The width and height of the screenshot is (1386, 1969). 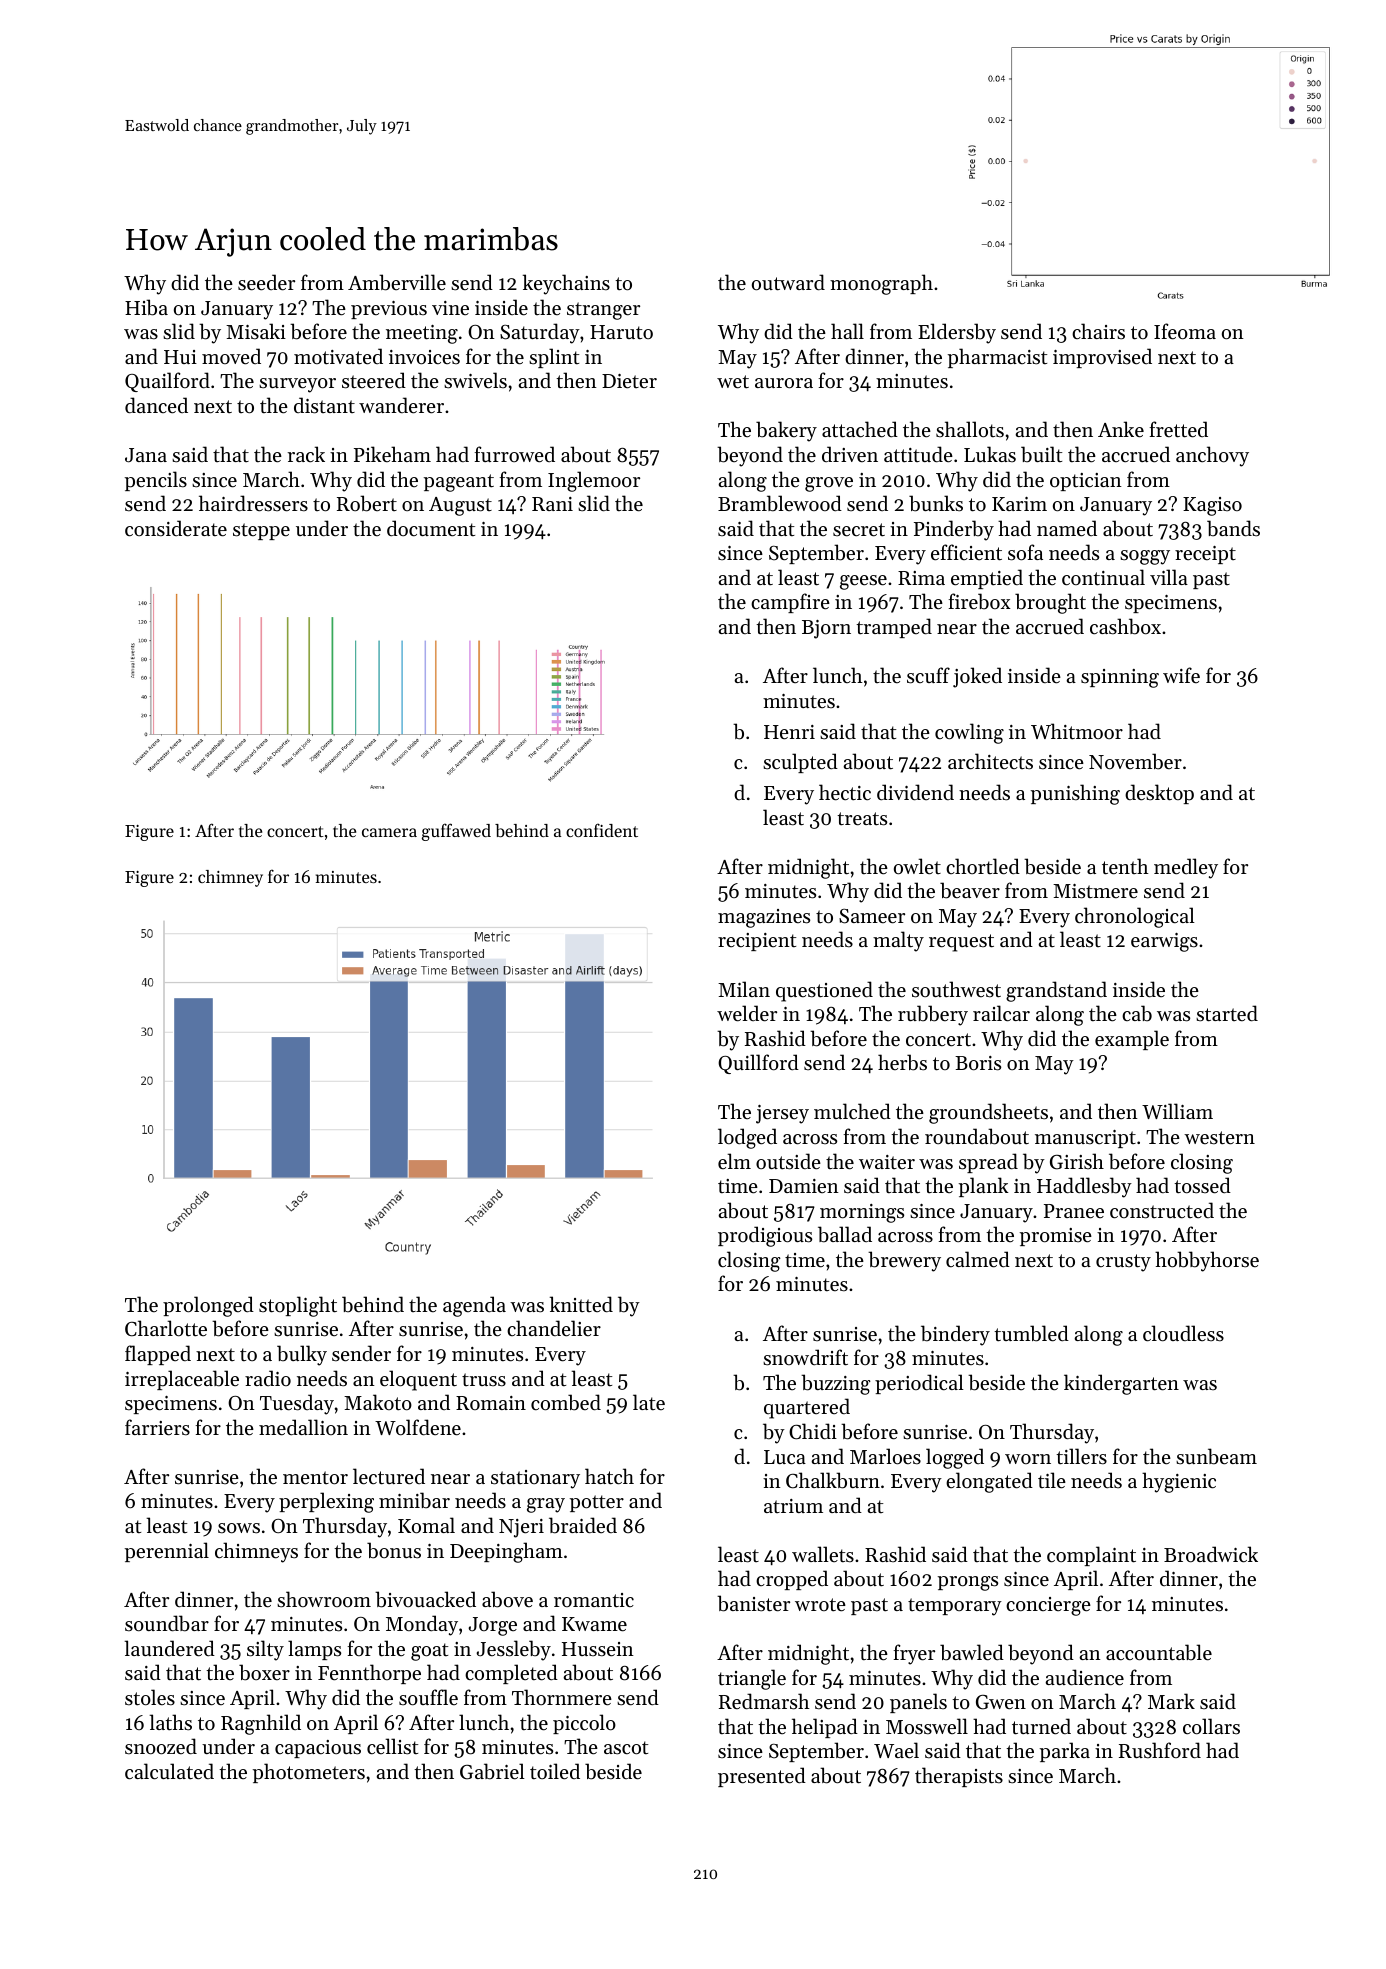 I want to click on continual, so click(x=1103, y=577).
